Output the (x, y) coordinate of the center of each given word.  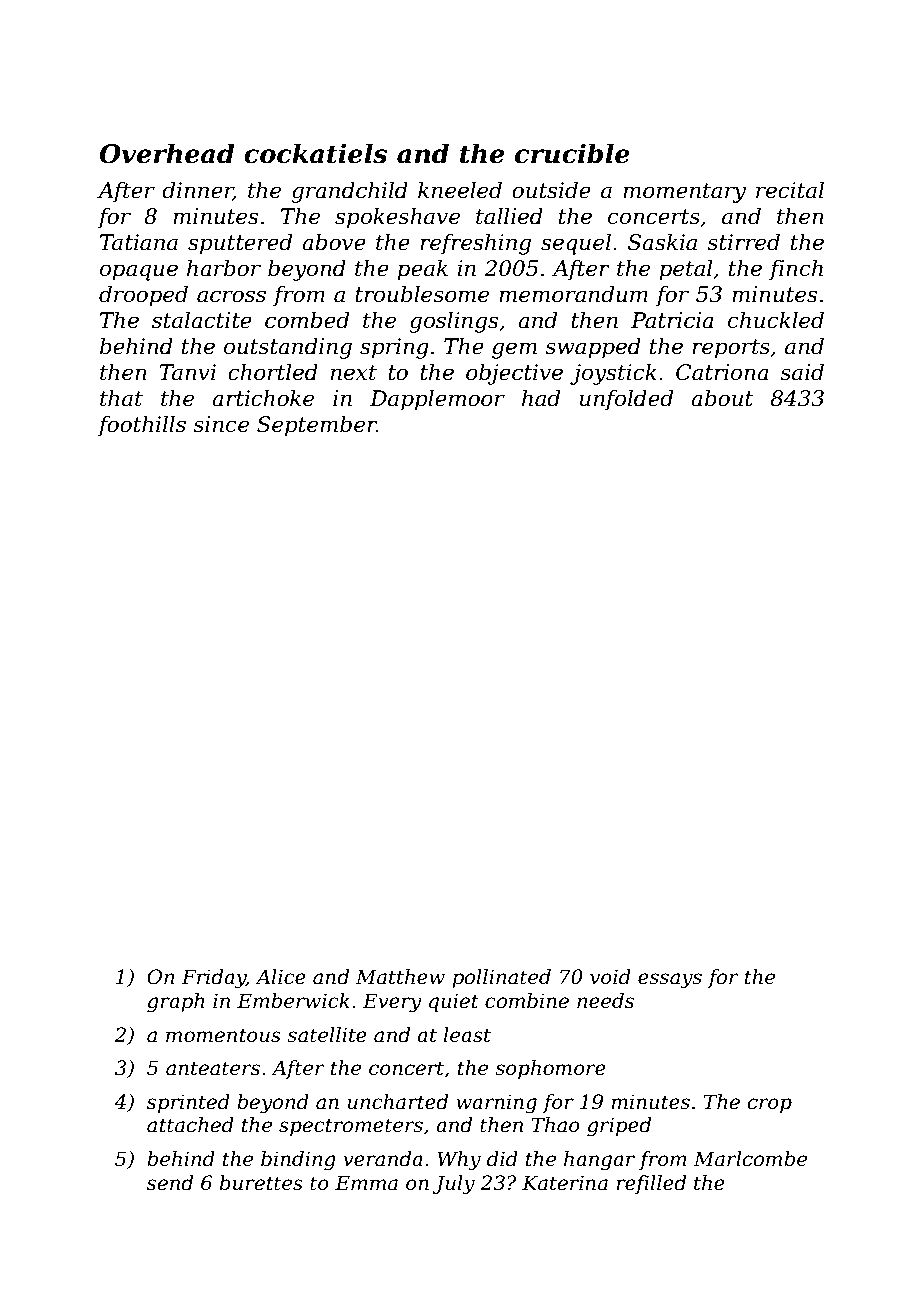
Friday (213, 979)
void (610, 977)
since (221, 424)
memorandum (573, 294)
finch (796, 270)
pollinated (501, 978)
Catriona (722, 372)
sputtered (240, 244)
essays (670, 981)
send (170, 1183)
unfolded (626, 400)
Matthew (400, 977)
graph (175, 1003)
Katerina (565, 1183)
